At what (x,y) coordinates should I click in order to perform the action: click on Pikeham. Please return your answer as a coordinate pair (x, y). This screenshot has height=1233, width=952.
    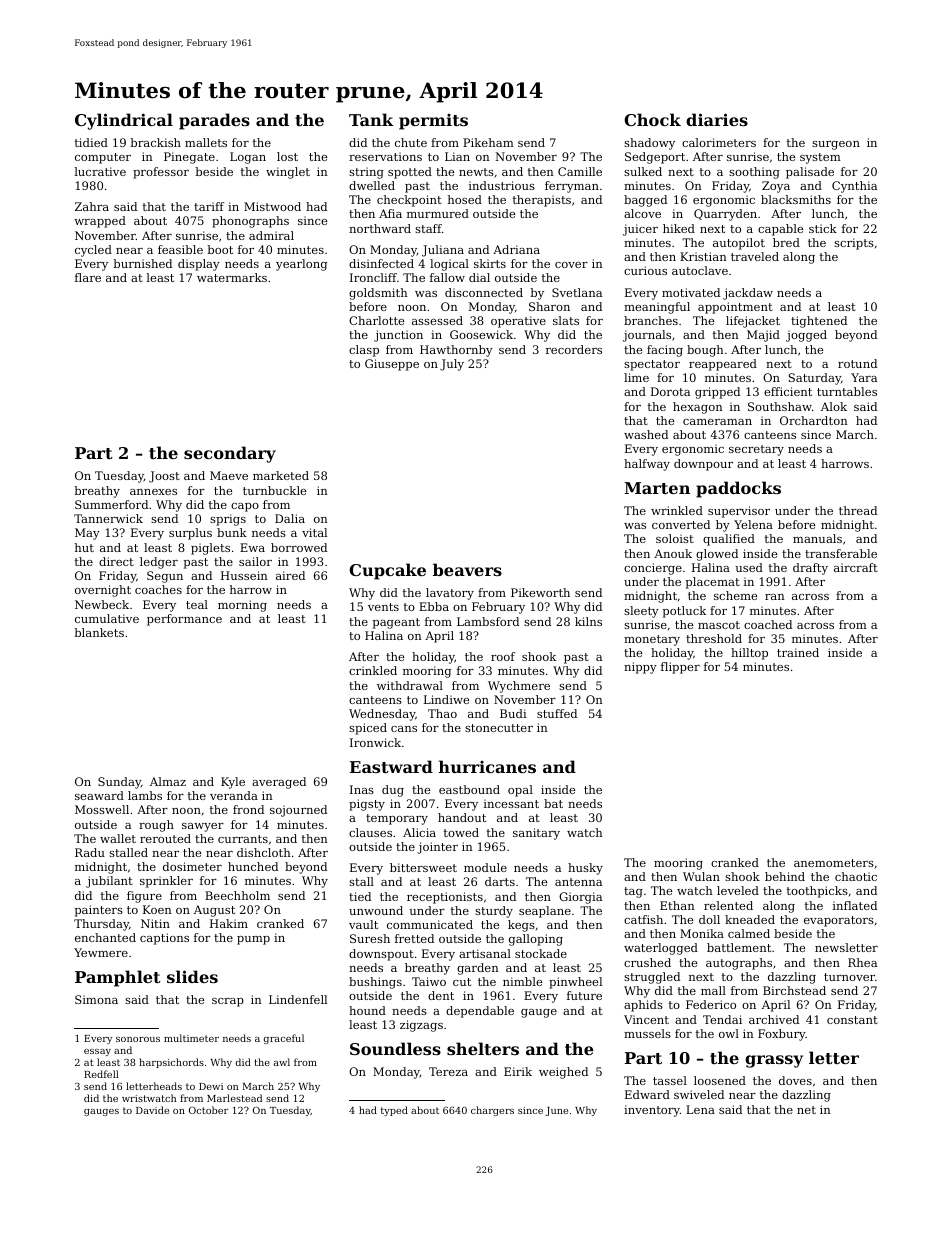
    Looking at the image, I should click on (488, 142).
